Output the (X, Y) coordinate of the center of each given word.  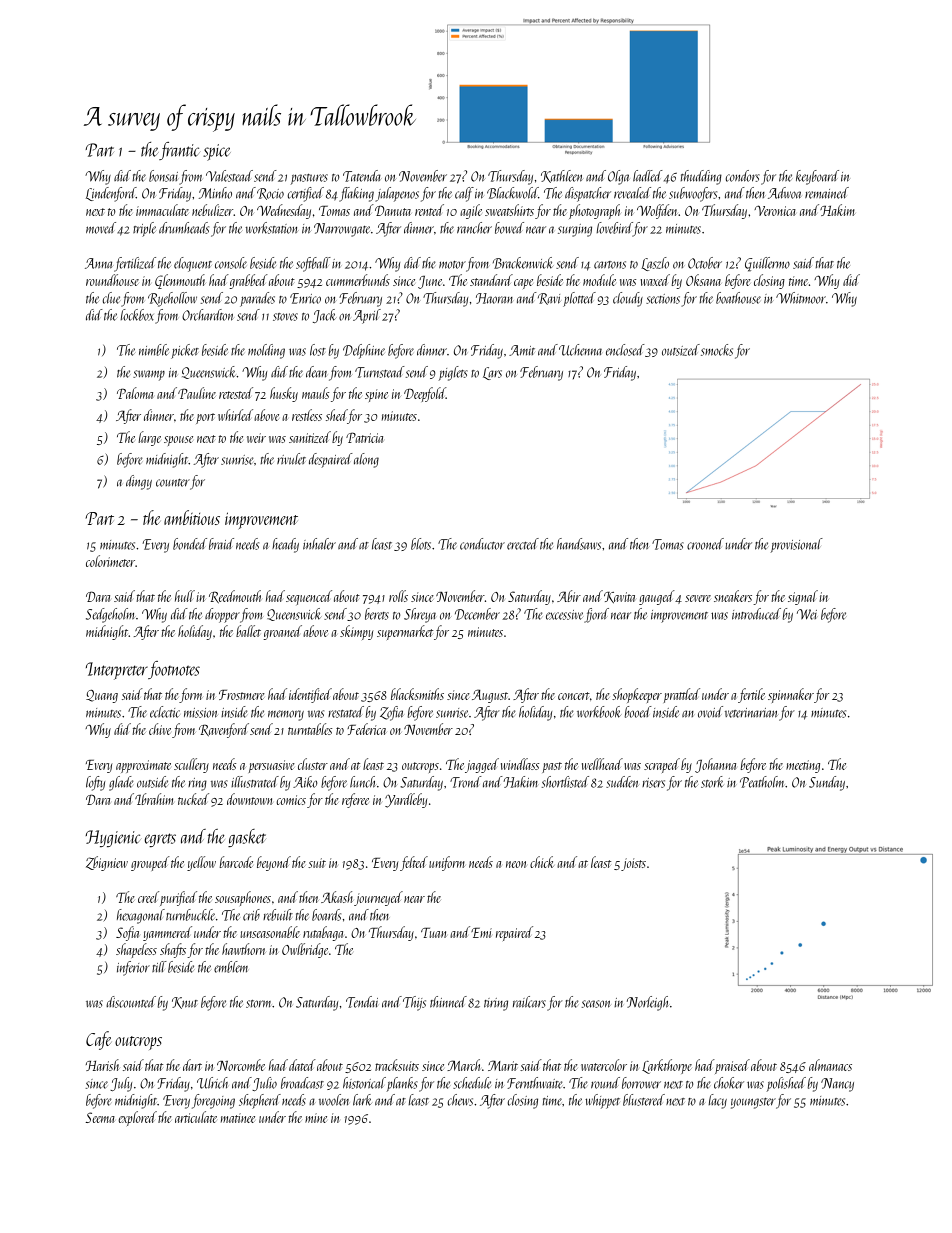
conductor (482, 544)
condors (743, 176)
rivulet (291, 459)
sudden (622, 782)
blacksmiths (417, 694)
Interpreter (117, 671)
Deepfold (425, 394)
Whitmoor (801, 298)
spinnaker (791, 695)
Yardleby (406, 800)
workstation (271, 228)
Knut (185, 1003)
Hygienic (113, 838)
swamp (149, 375)
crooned (705, 544)
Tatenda (362, 176)
